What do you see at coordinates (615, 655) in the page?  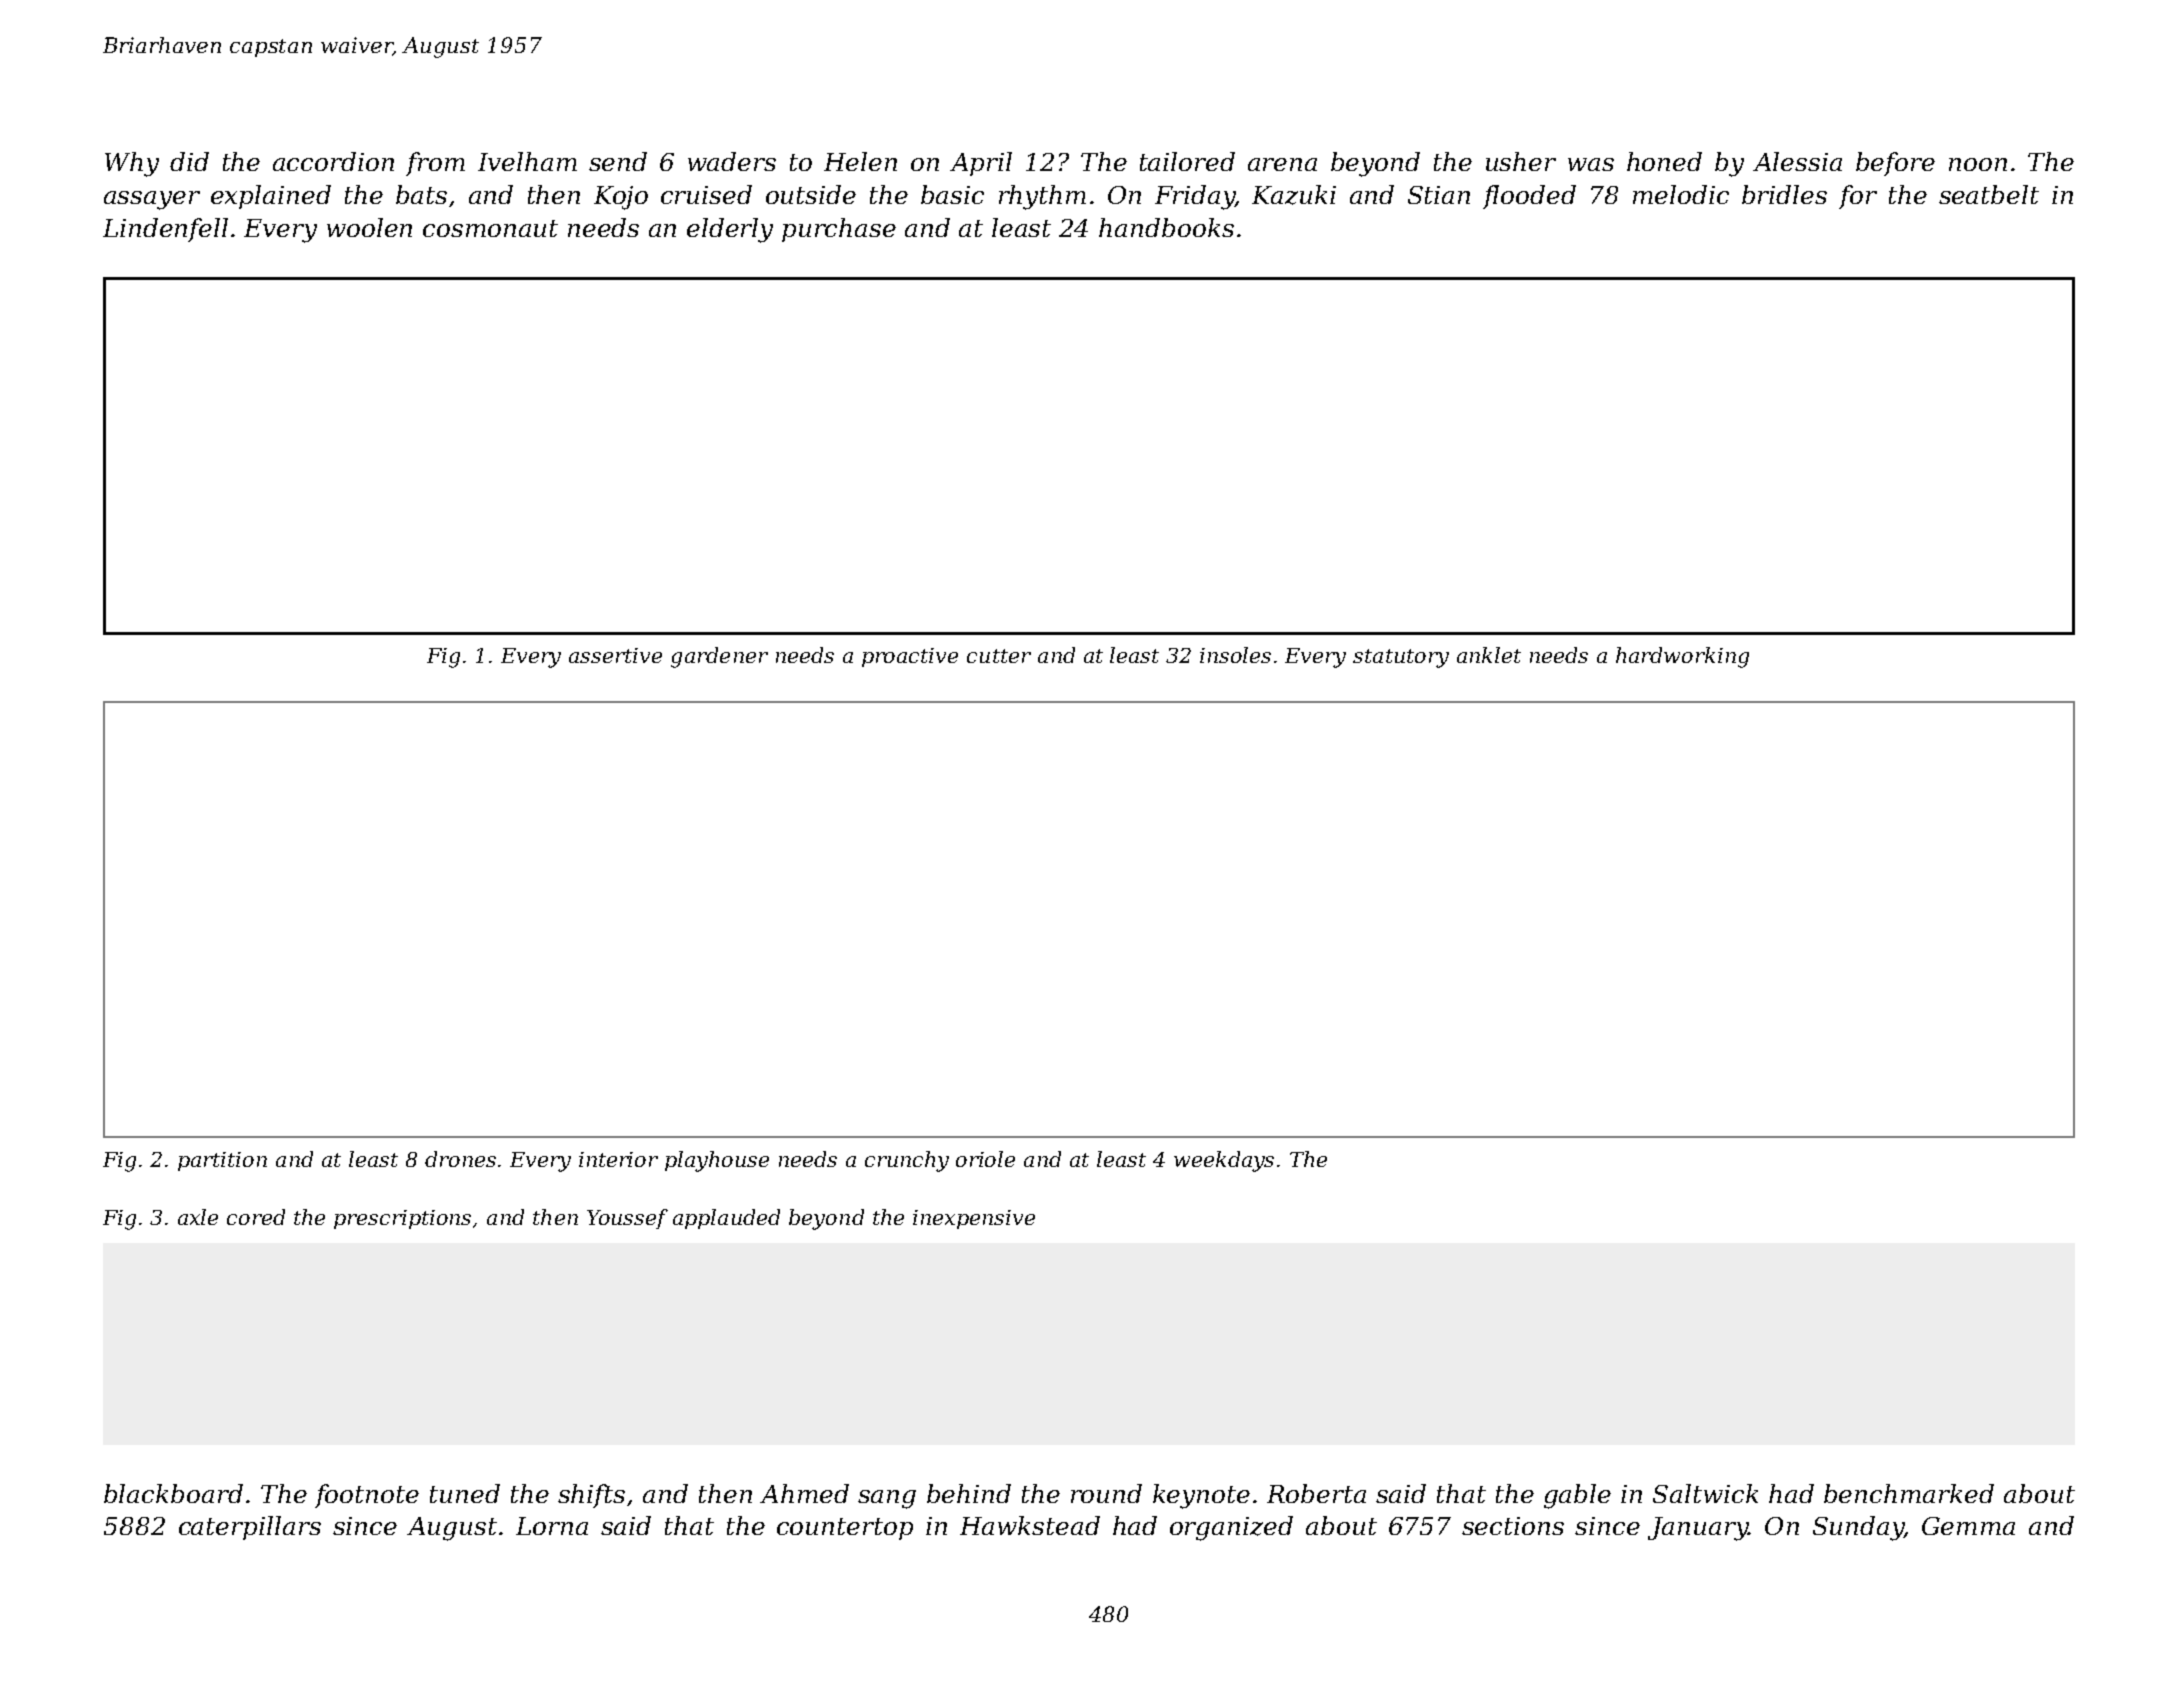 I see `assertive` at bounding box center [615, 655].
